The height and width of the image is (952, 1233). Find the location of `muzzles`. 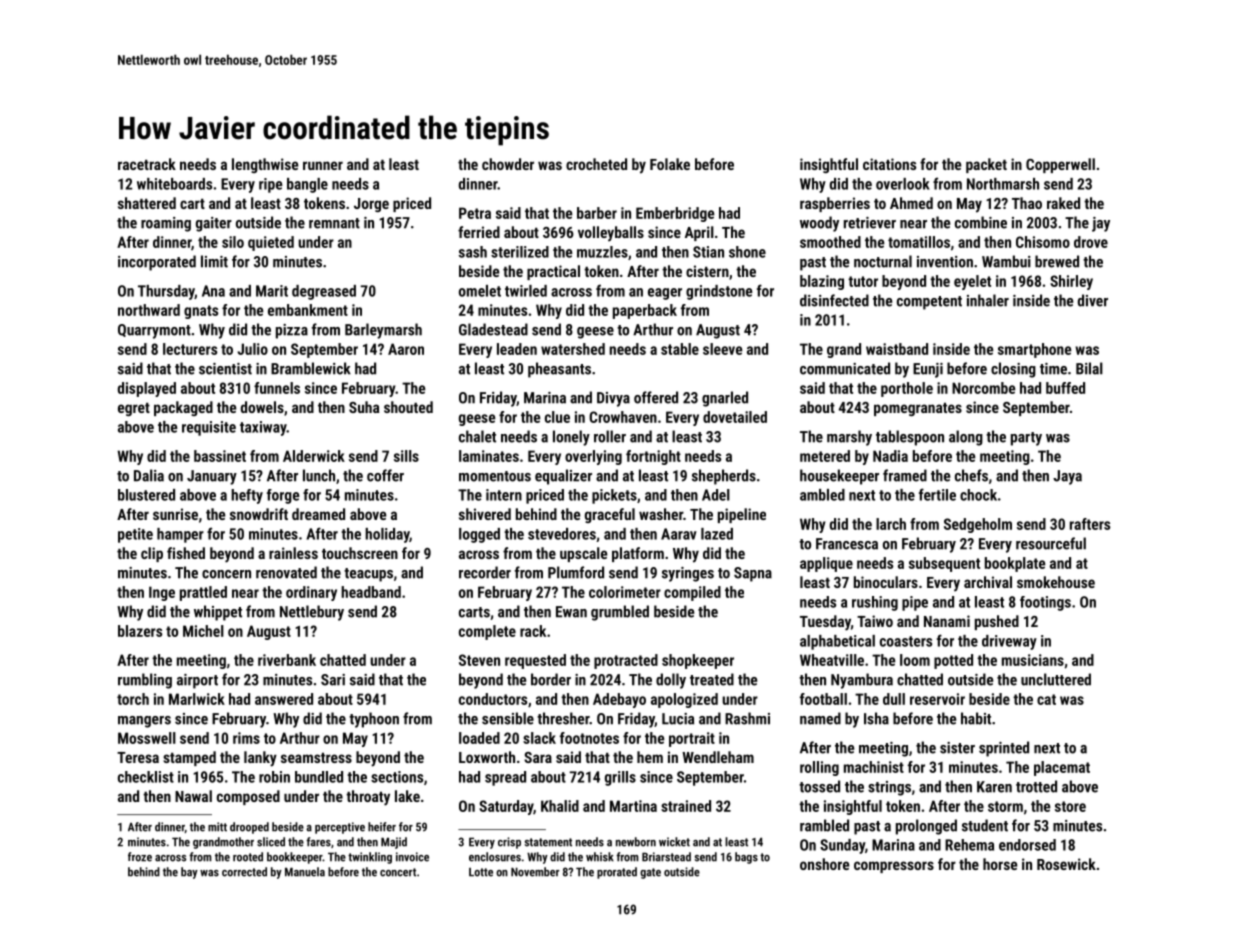

muzzles is located at coordinates (602, 252).
